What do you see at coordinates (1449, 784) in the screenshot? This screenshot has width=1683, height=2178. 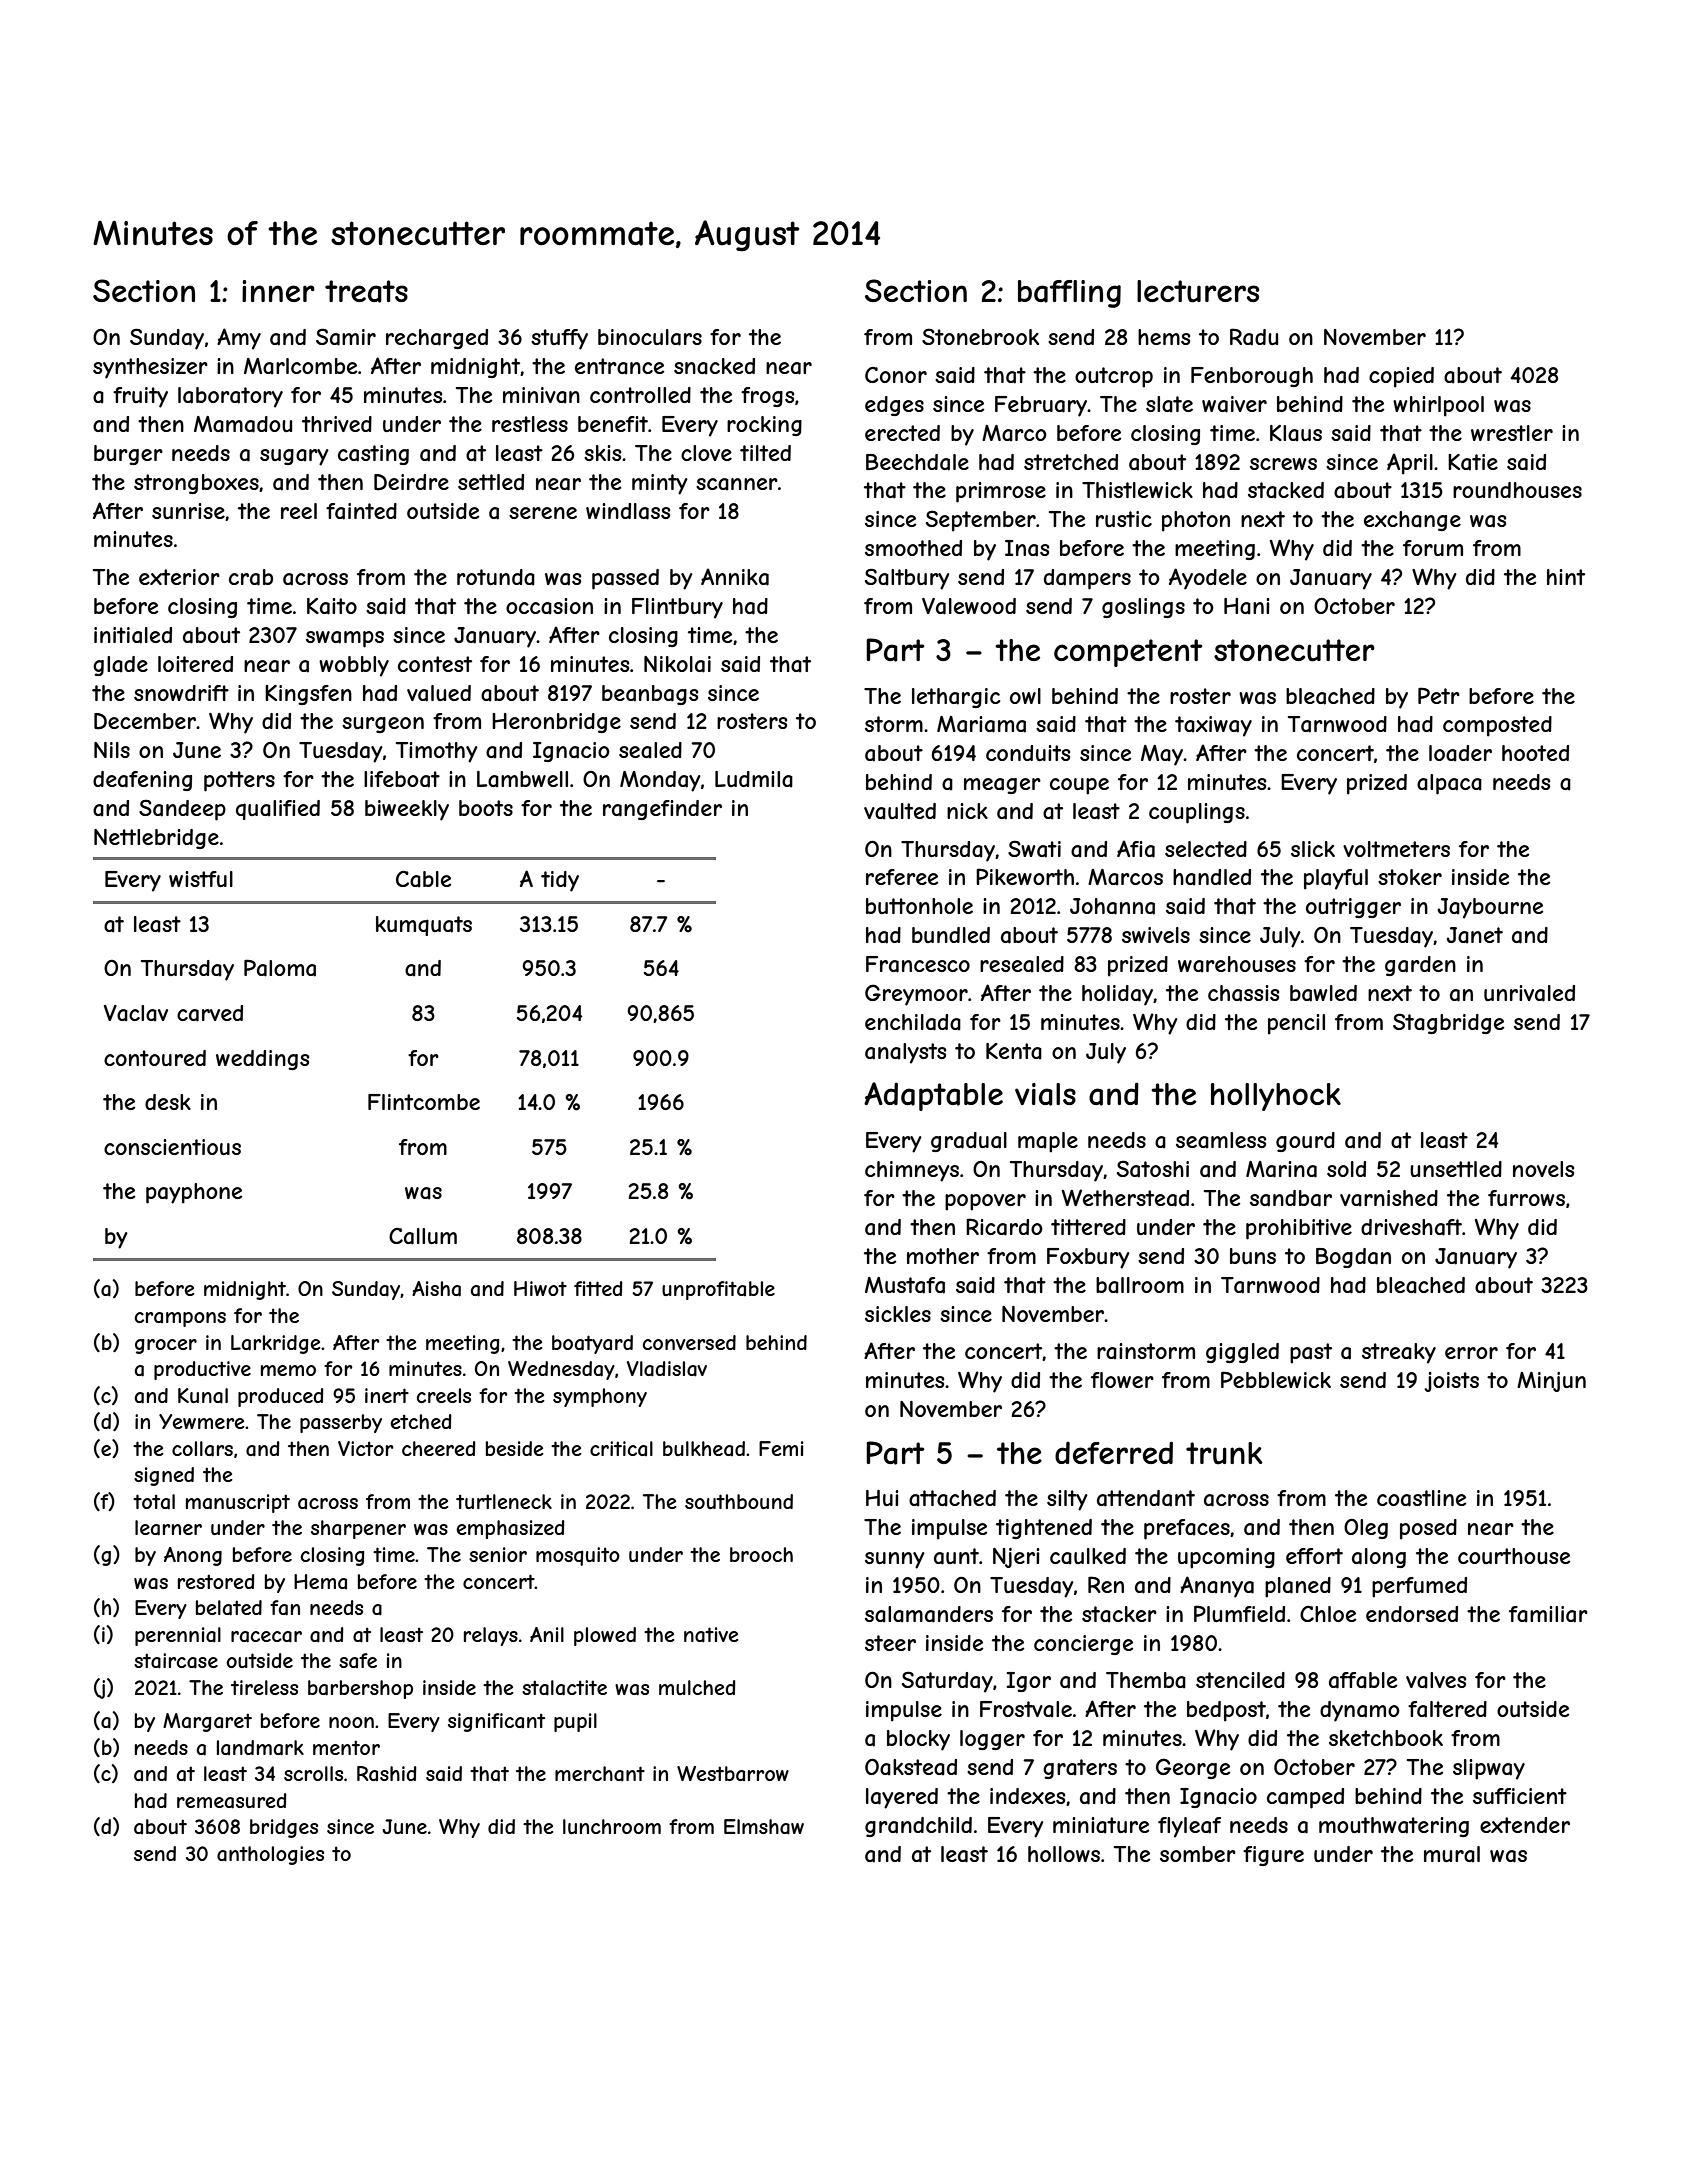 I see `alpaca` at bounding box center [1449, 784].
